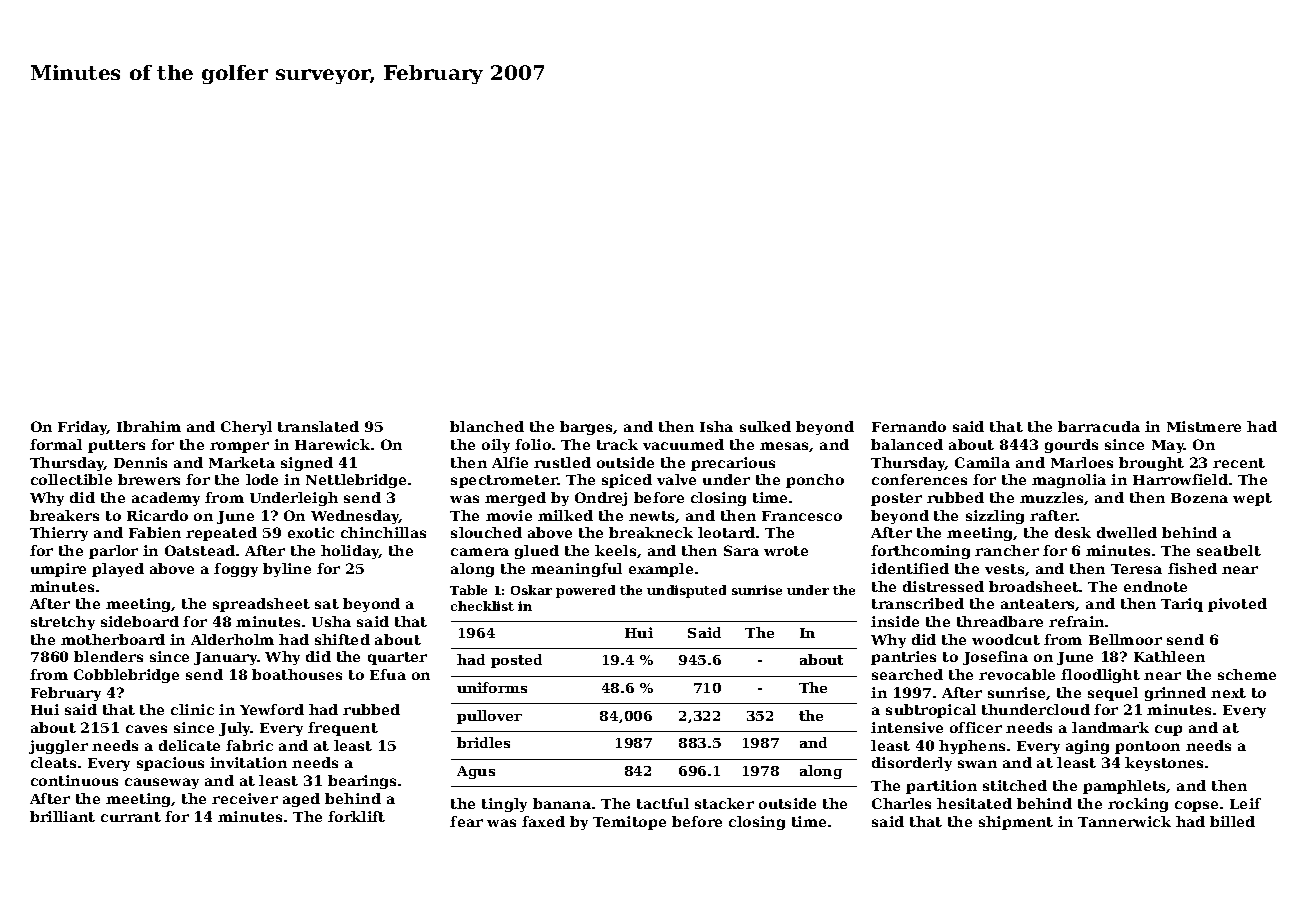 The image size is (1308, 924). I want to click on scheme, so click(1247, 674).
